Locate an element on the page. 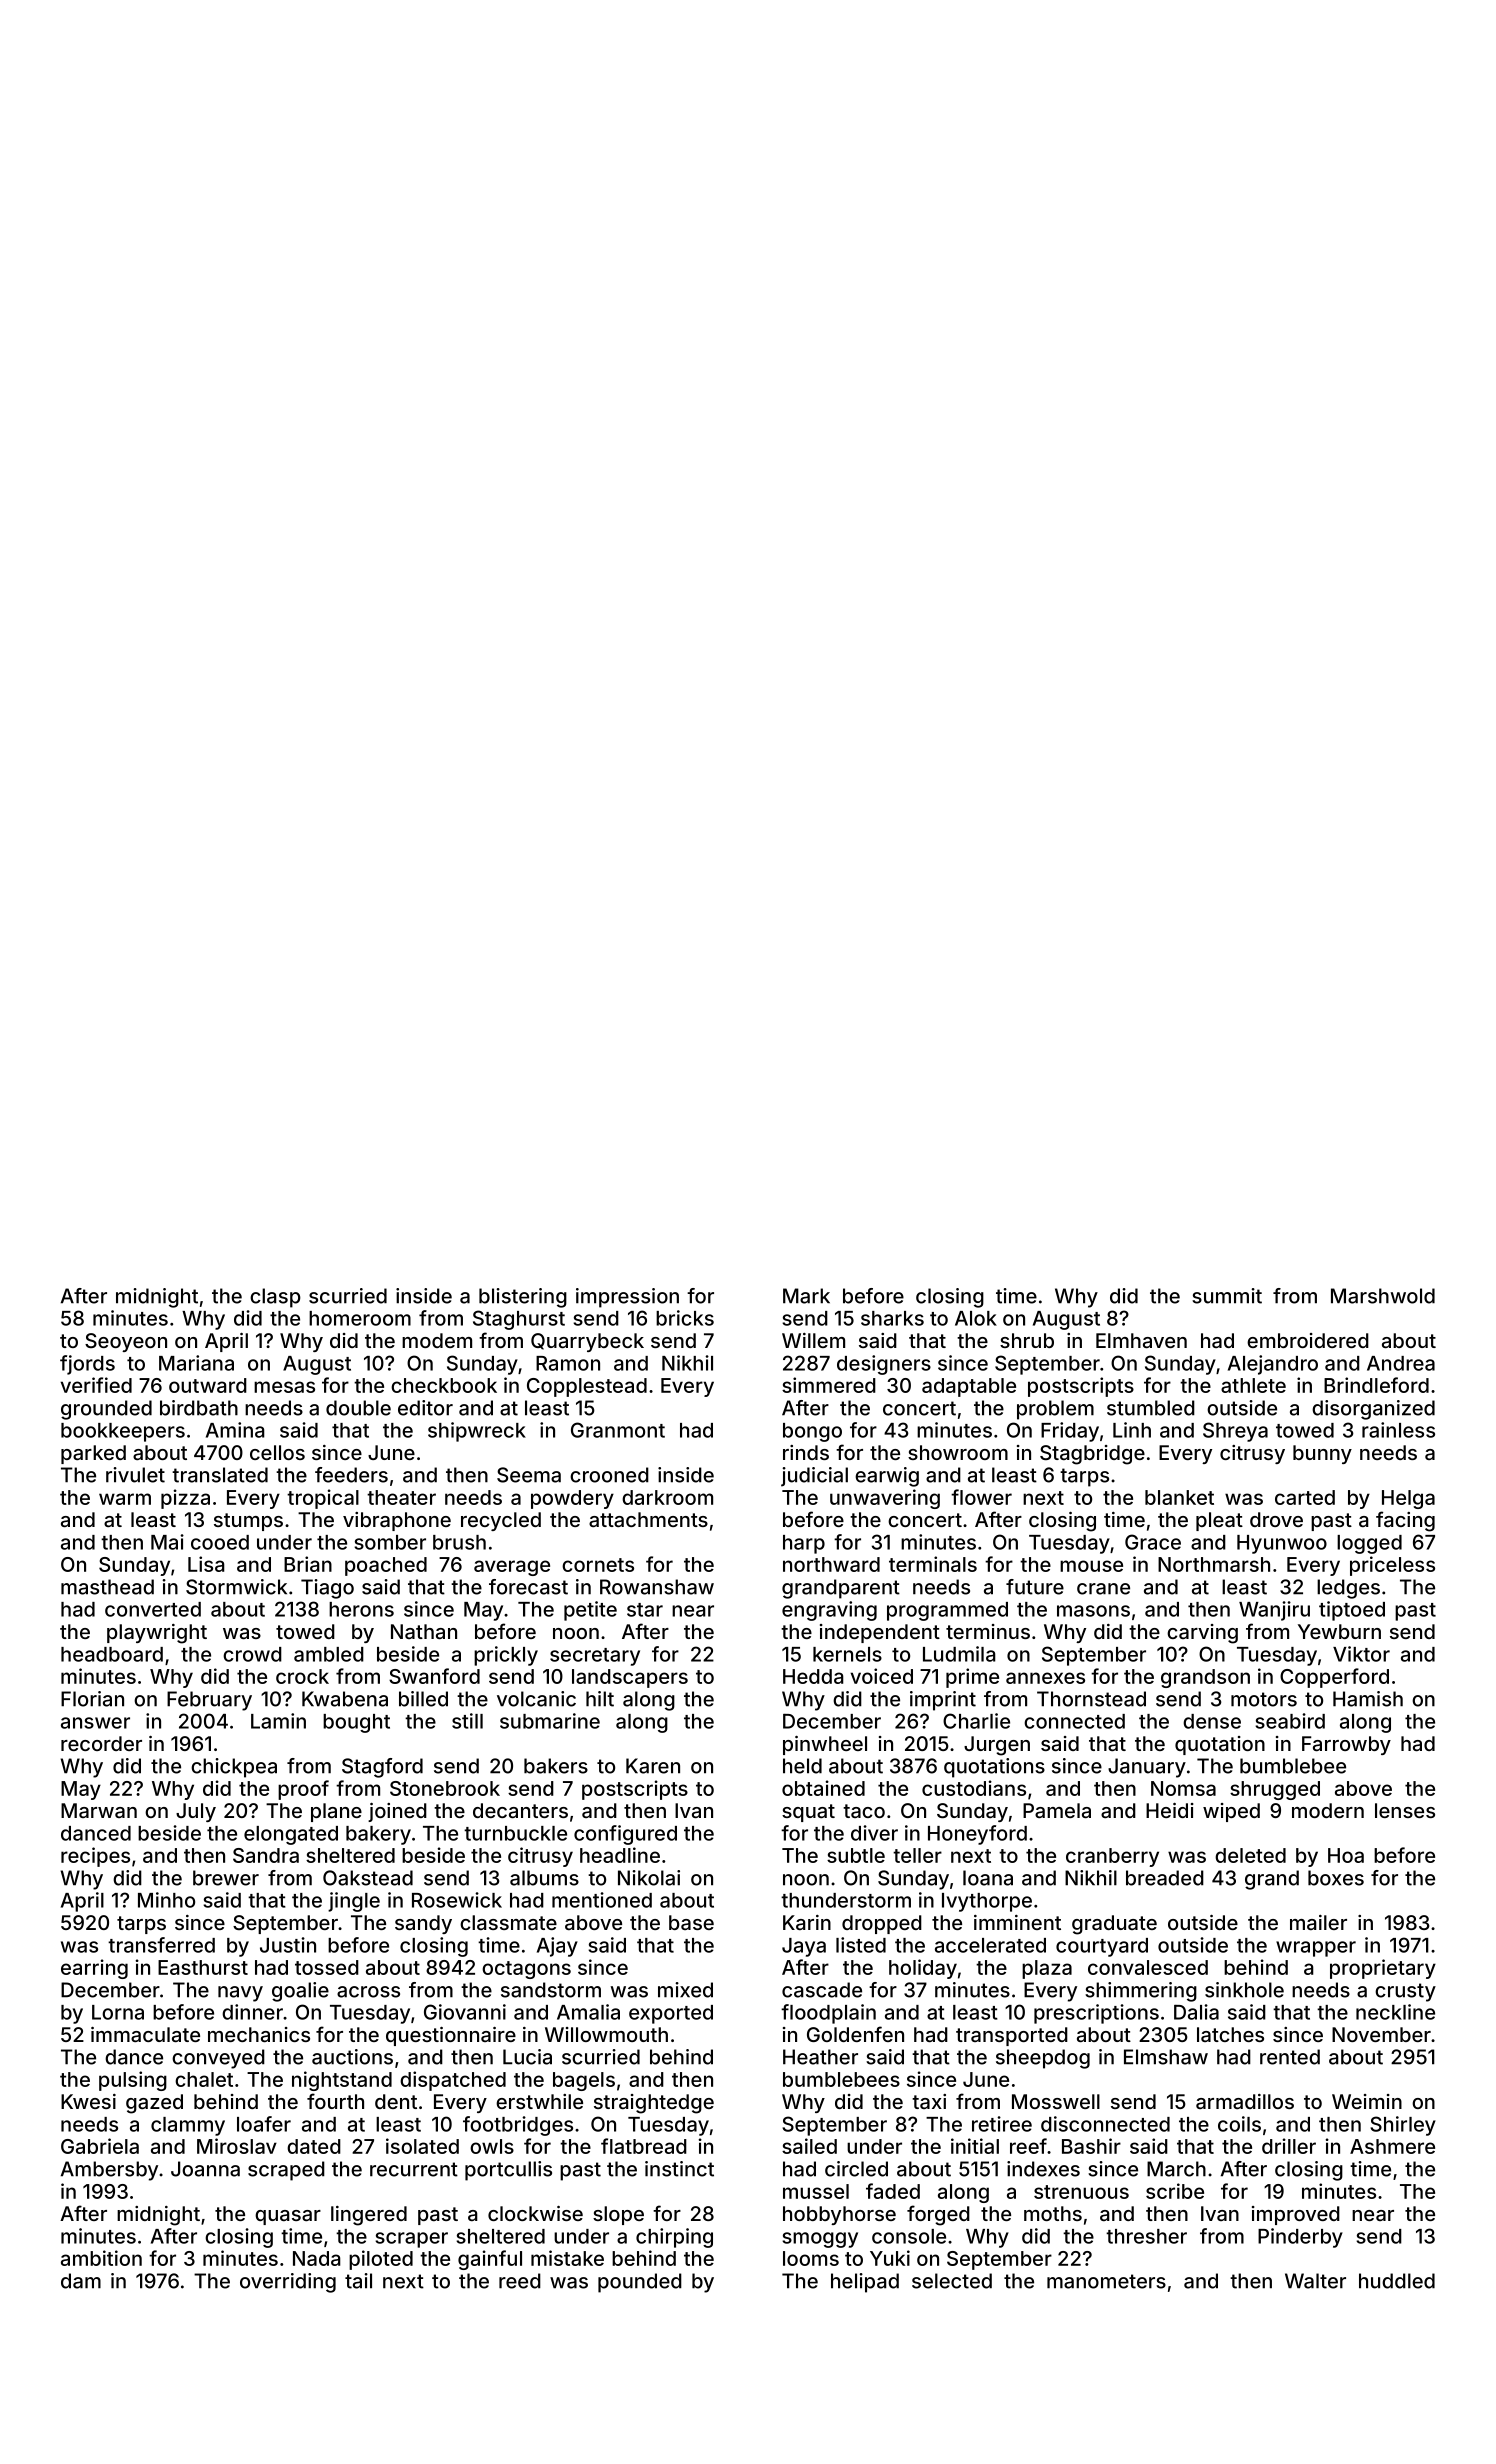  Lorna is located at coordinates (118, 2012).
